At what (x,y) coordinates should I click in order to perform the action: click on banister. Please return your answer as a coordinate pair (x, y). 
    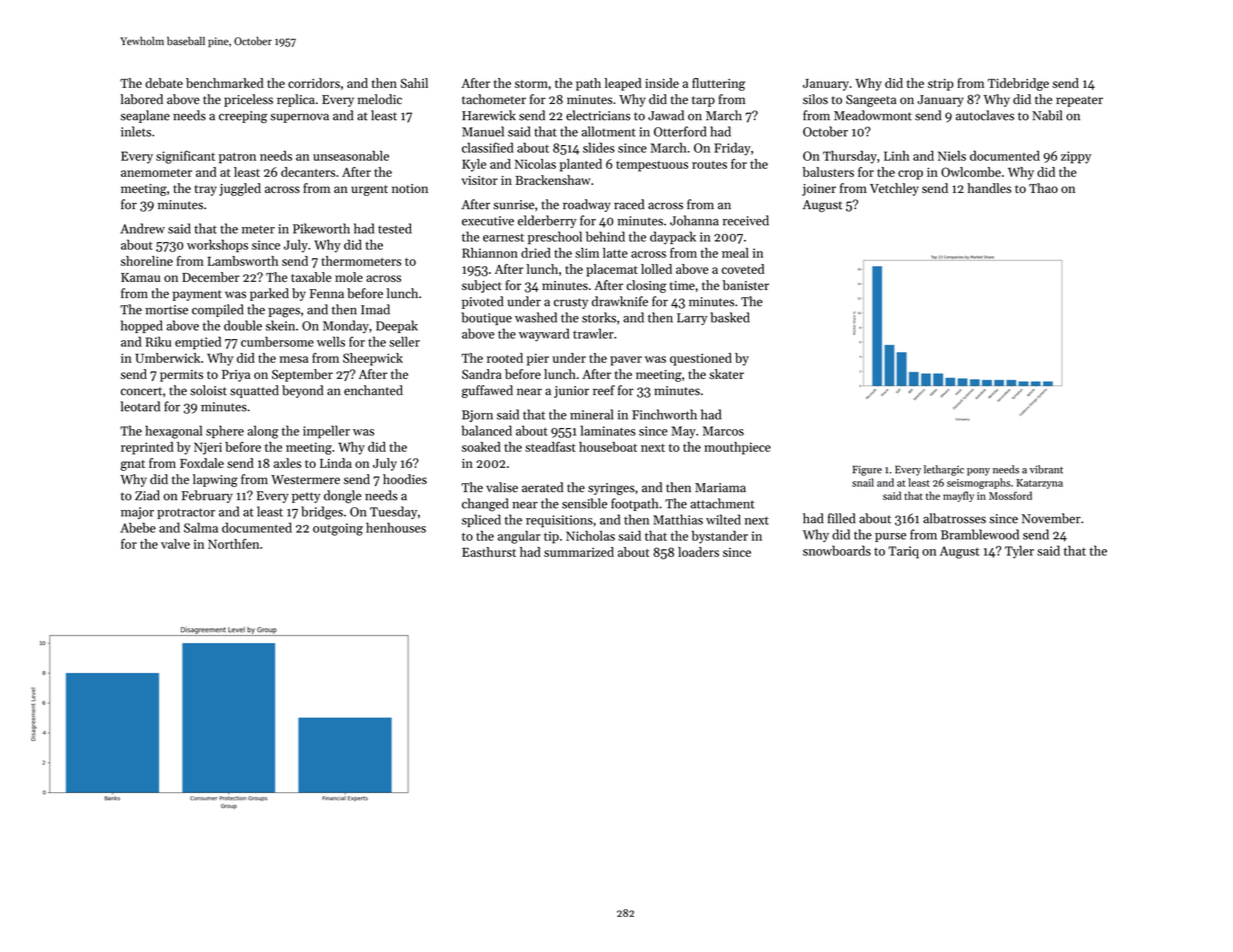
    Looking at the image, I should click on (746, 285).
